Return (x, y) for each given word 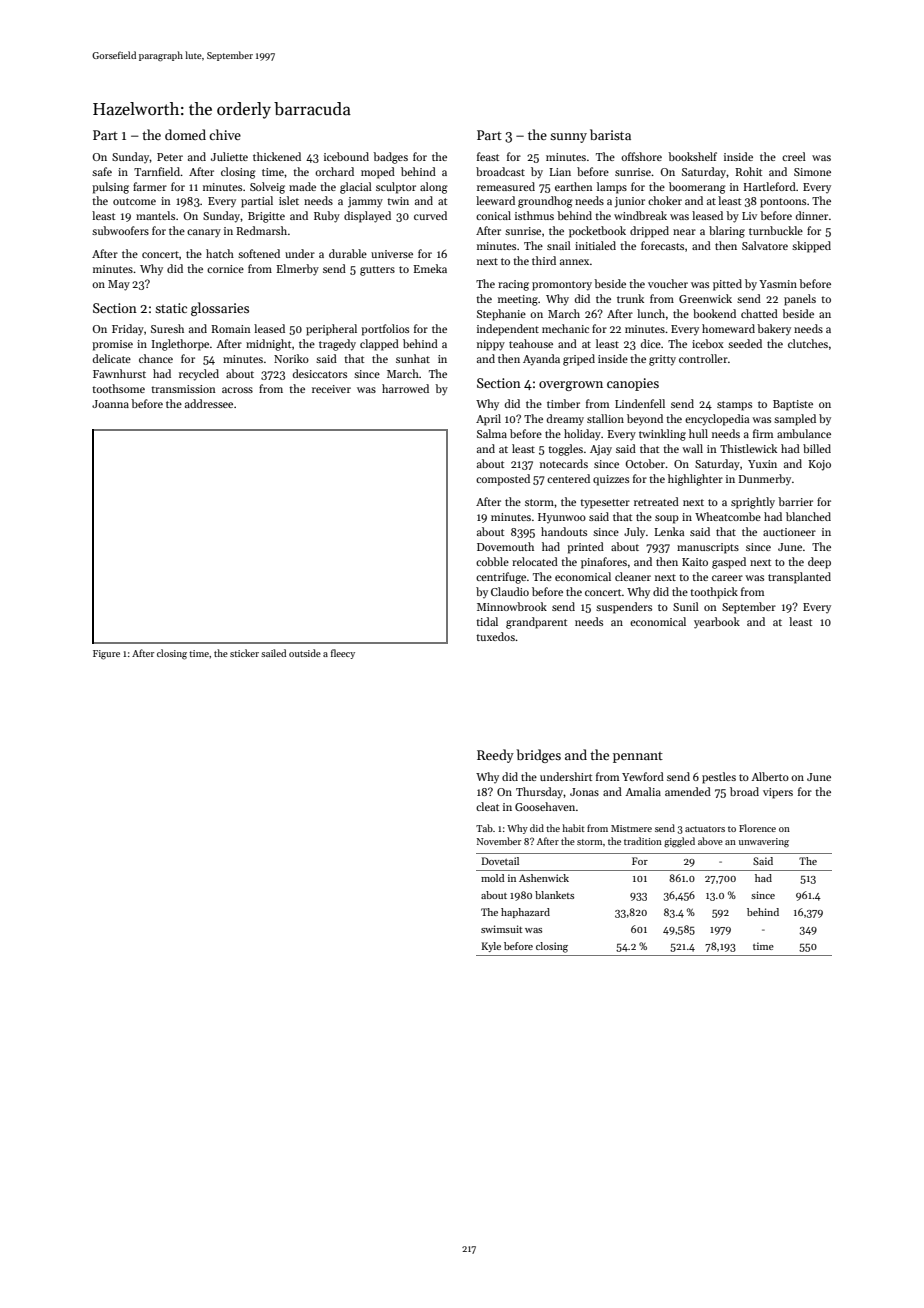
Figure (106, 655)
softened (259, 253)
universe (392, 254)
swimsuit (501, 929)
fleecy (343, 654)
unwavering (764, 843)
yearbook (717, 623)
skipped (811, 247)
